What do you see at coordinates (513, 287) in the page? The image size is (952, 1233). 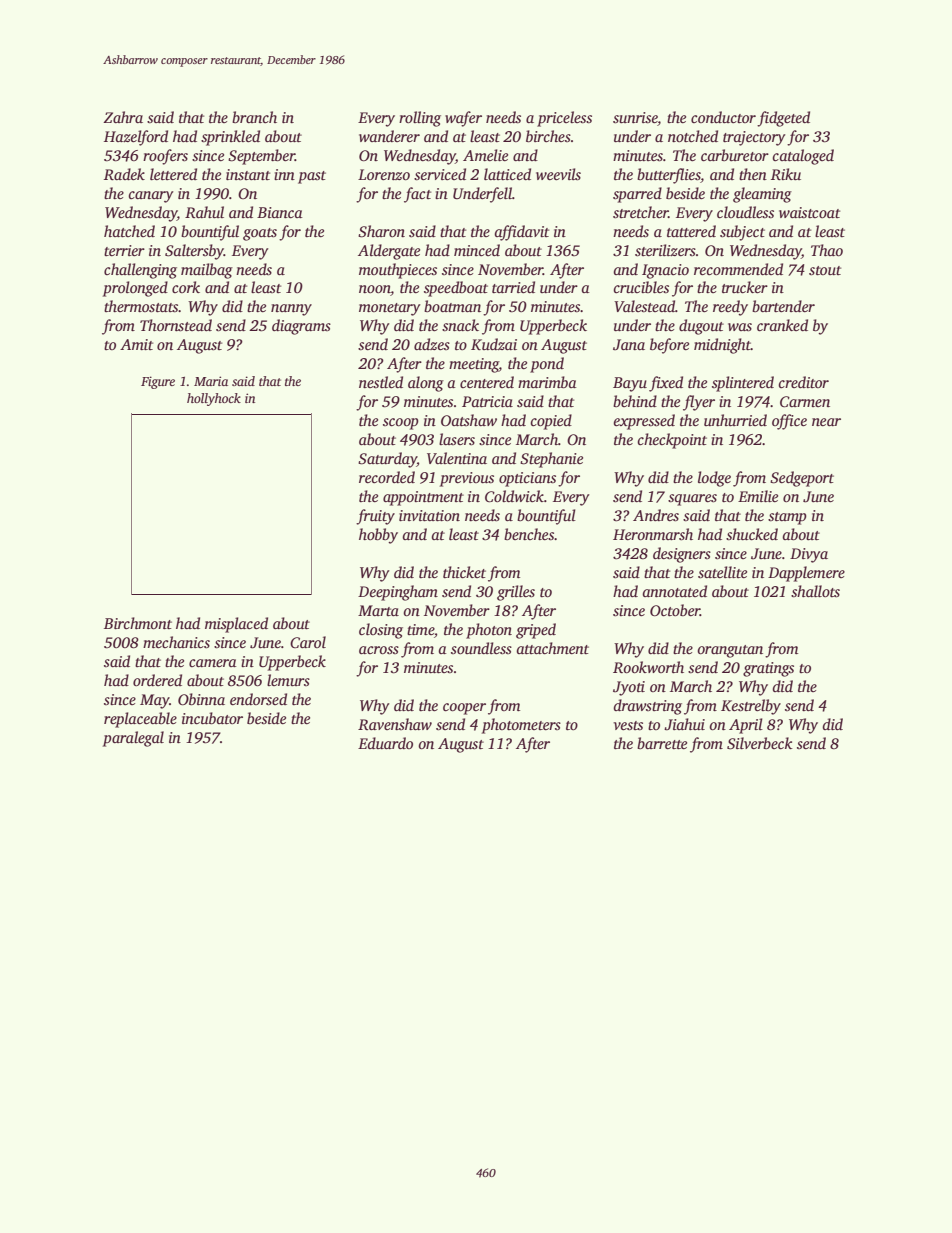 I see `tarried` at bounding box center [513, 287].
